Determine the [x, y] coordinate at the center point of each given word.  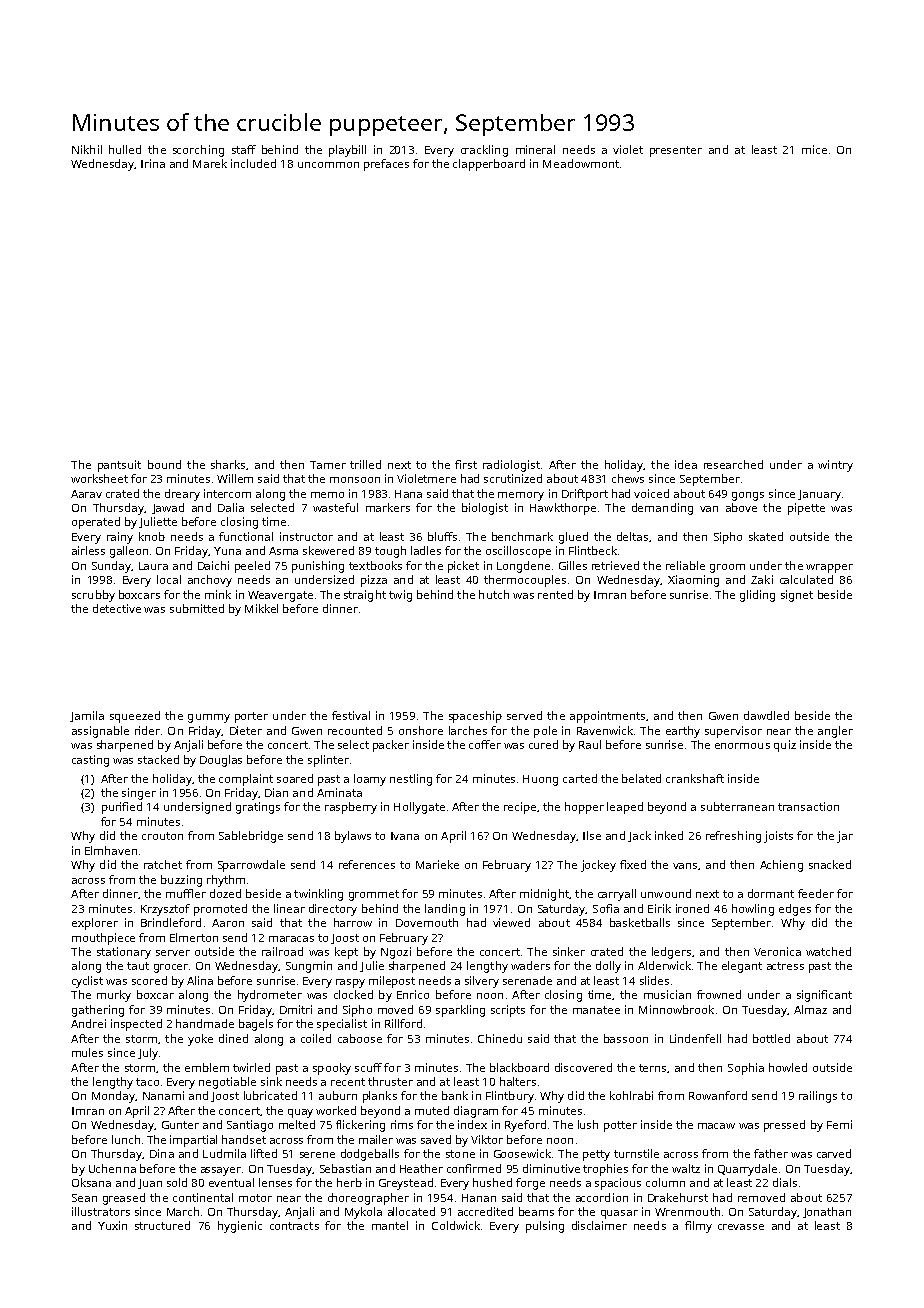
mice [814, 149]
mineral [535, 149]
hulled [125, 149]
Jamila [87, 716]
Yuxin [112, 1225]
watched [828, 951]
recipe [520, 808]
